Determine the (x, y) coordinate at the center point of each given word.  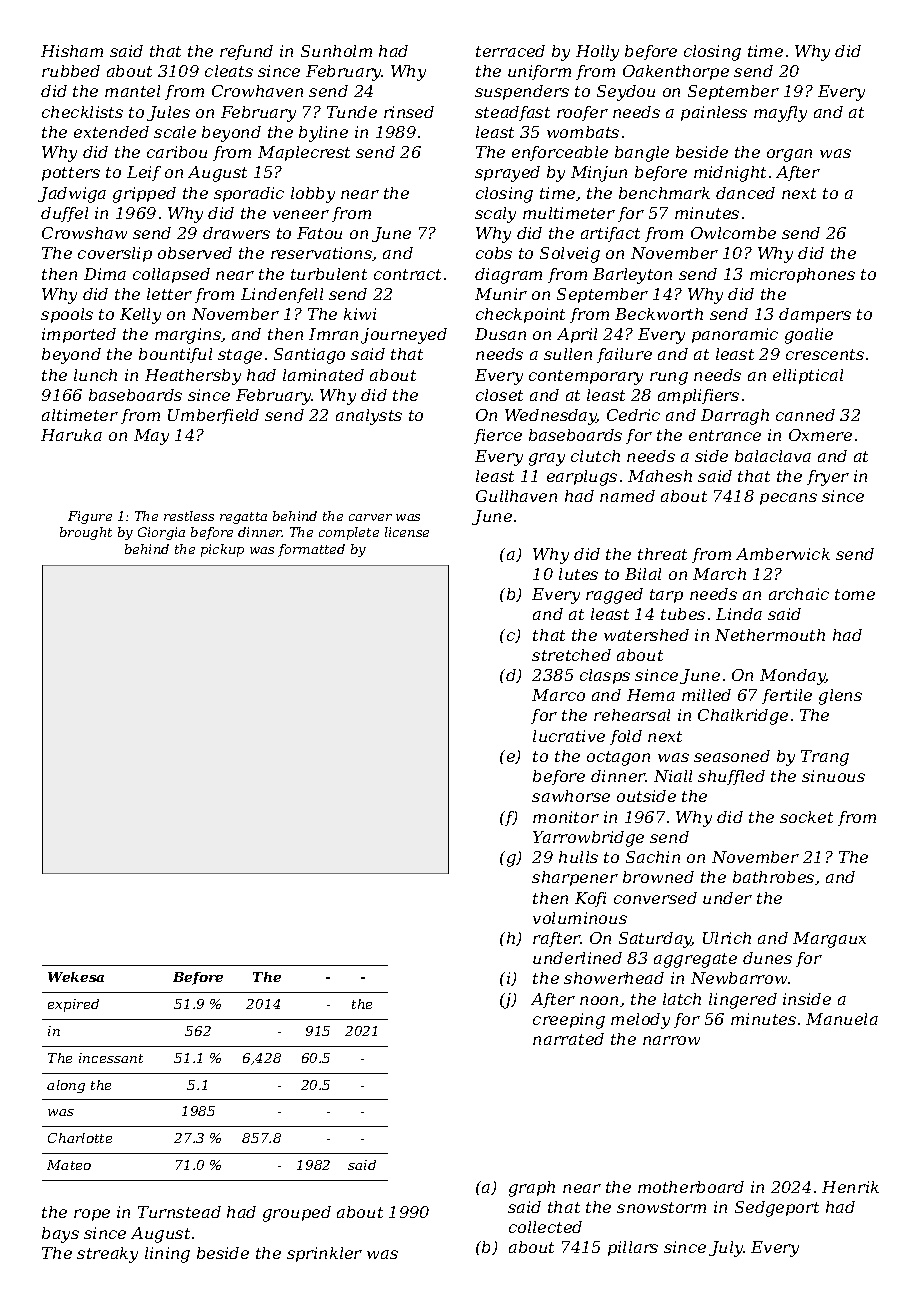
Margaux (829, 940)
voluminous (580, 918)
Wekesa (76, 977)
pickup (222, 550)
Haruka (71, 435)
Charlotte (80, 1138)
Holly (597, 53)
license (407, 532)
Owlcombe (733, 233)
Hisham (72, 51)
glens (840, 697)
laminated (323, 375)
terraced (510, 51)
